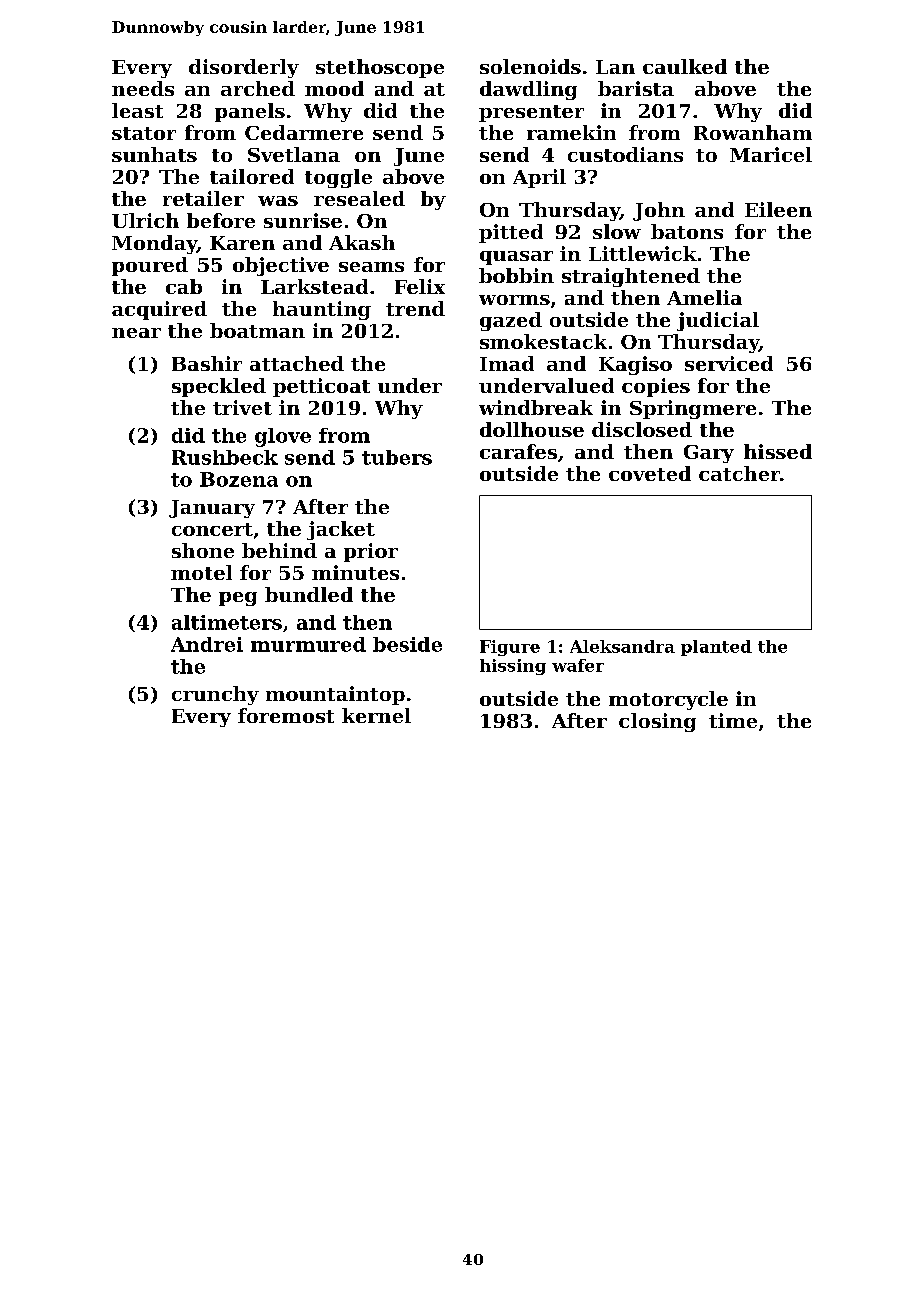 The width and height of the screenshot is (924, 1314). What do you see at coordinates (380, 68) in the screenshot?
I see `stethoscope` at bounding box center [380, 68].
